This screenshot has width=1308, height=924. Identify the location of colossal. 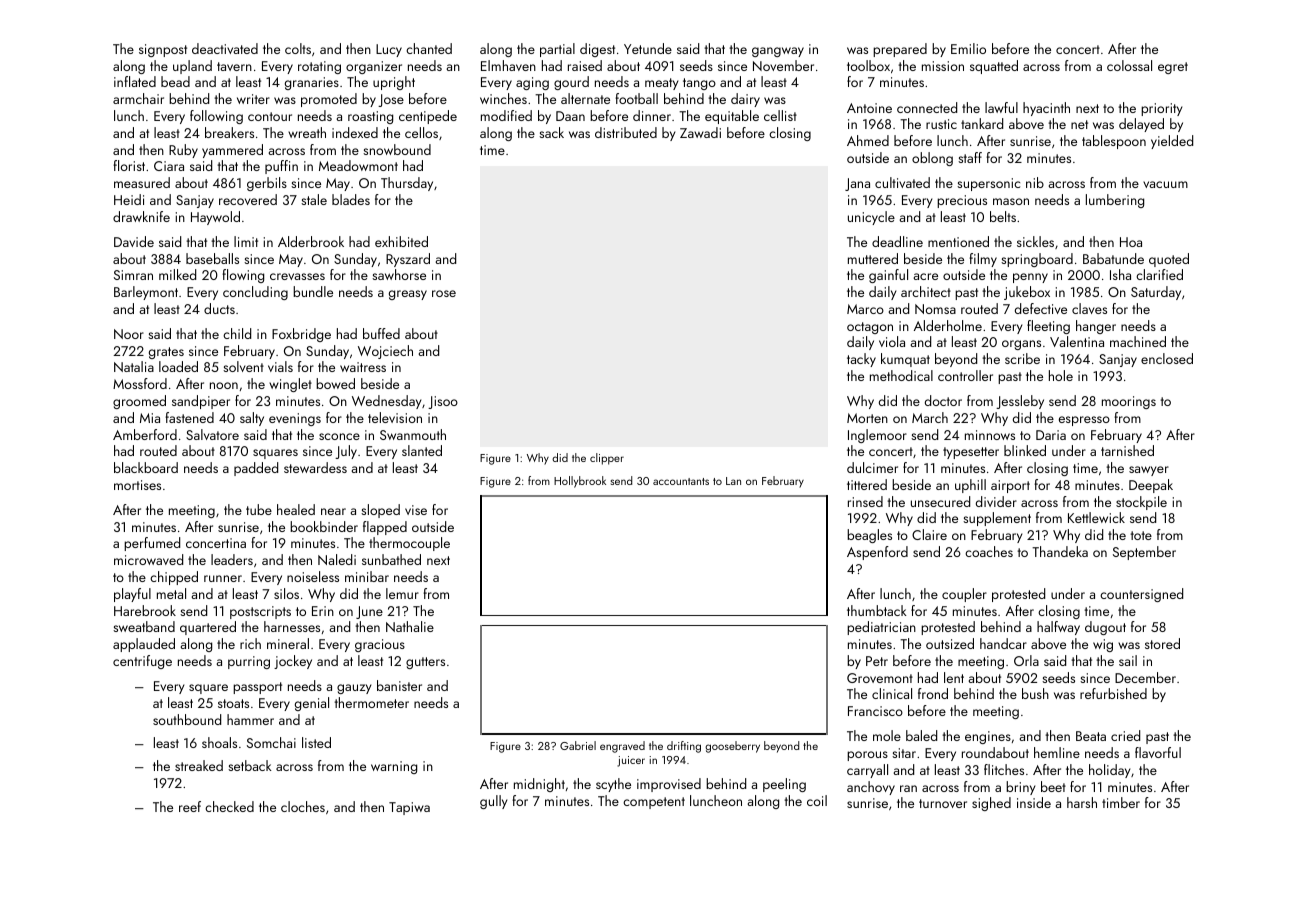
(1129, 65).
